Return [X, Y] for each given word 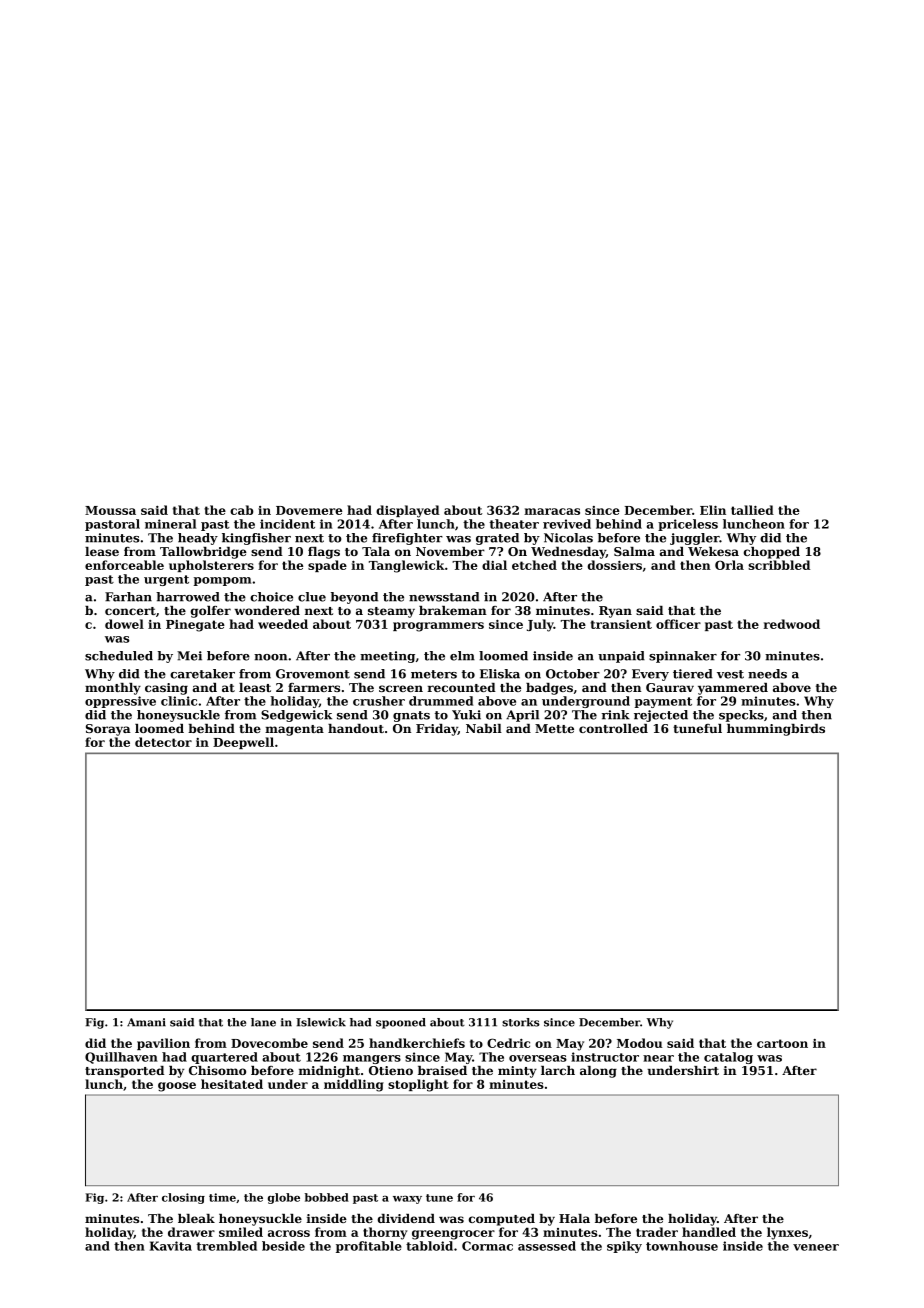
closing [183, 1198]
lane [263, 1022]
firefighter [407, 539]
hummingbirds [776, 730]
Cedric [508, 1043]
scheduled [119, 656]
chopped [772, 553]
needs [767, 674]
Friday [437, 730]
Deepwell [243, 743]
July [540, 625]
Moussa [110, 510]
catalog [728, 1058]
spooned [401, 1023]
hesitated [232, 1084]
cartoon [782, 1043]
